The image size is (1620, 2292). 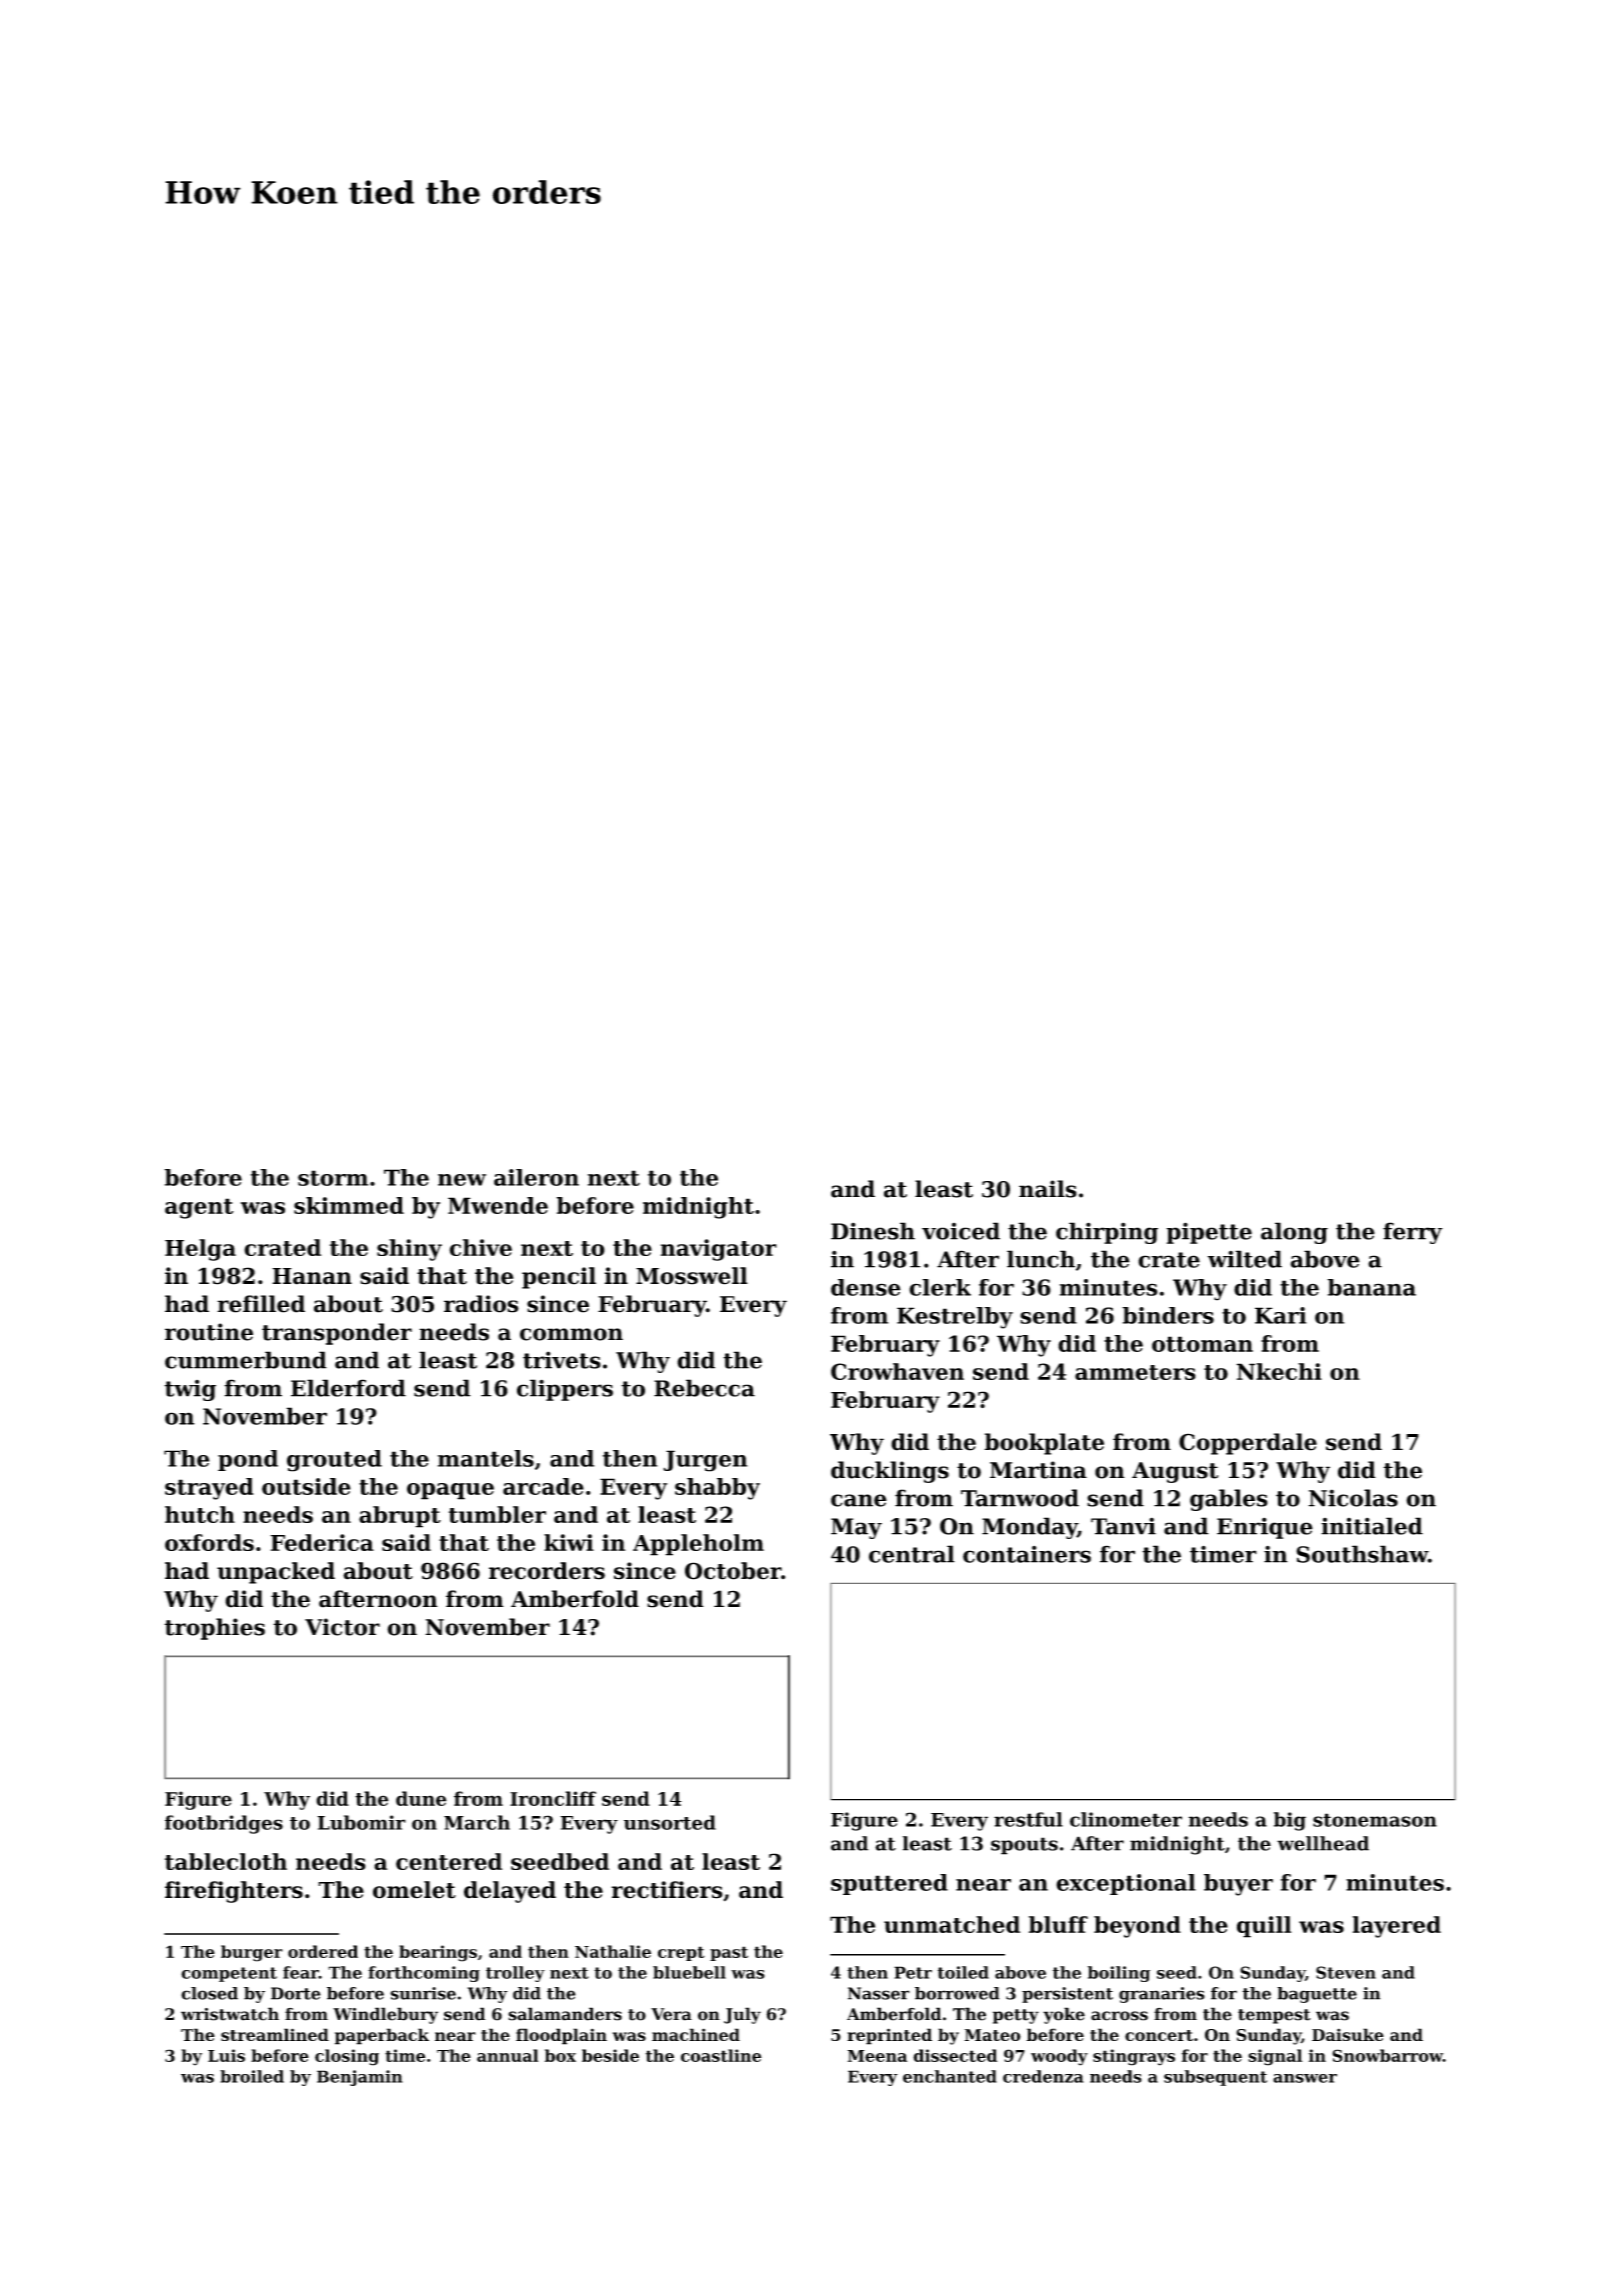 What do you see at coordinates (486, 1458) in the screenshot?
I see `mantels` at bounding box center [486, 1458].
